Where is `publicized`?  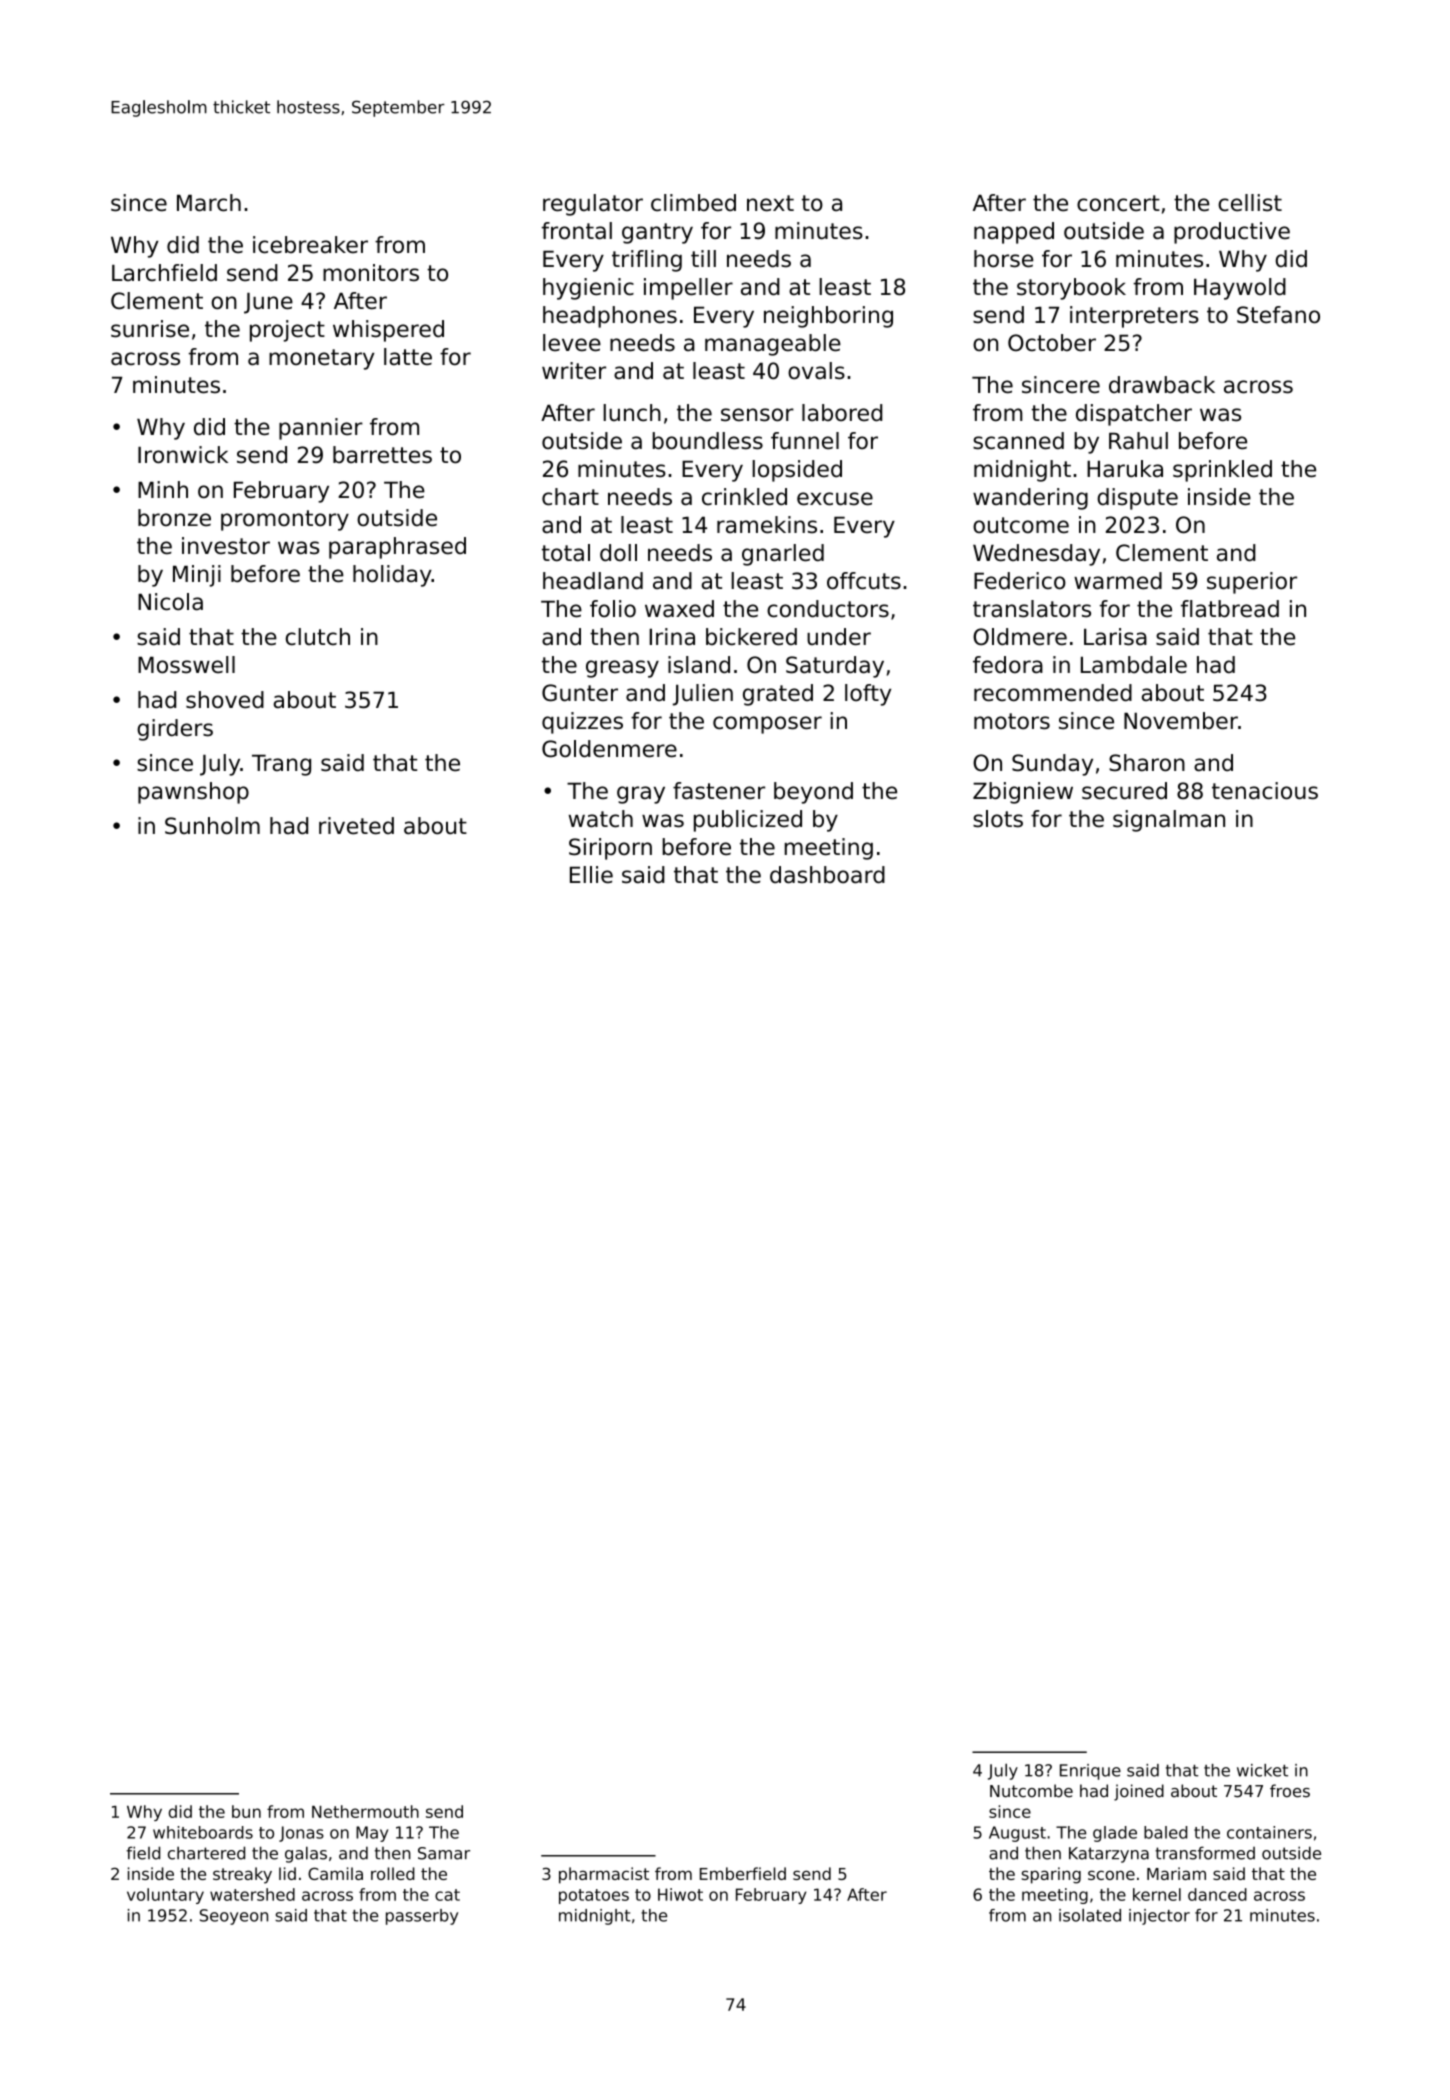
publicized is located at coordinates (748, 821).
